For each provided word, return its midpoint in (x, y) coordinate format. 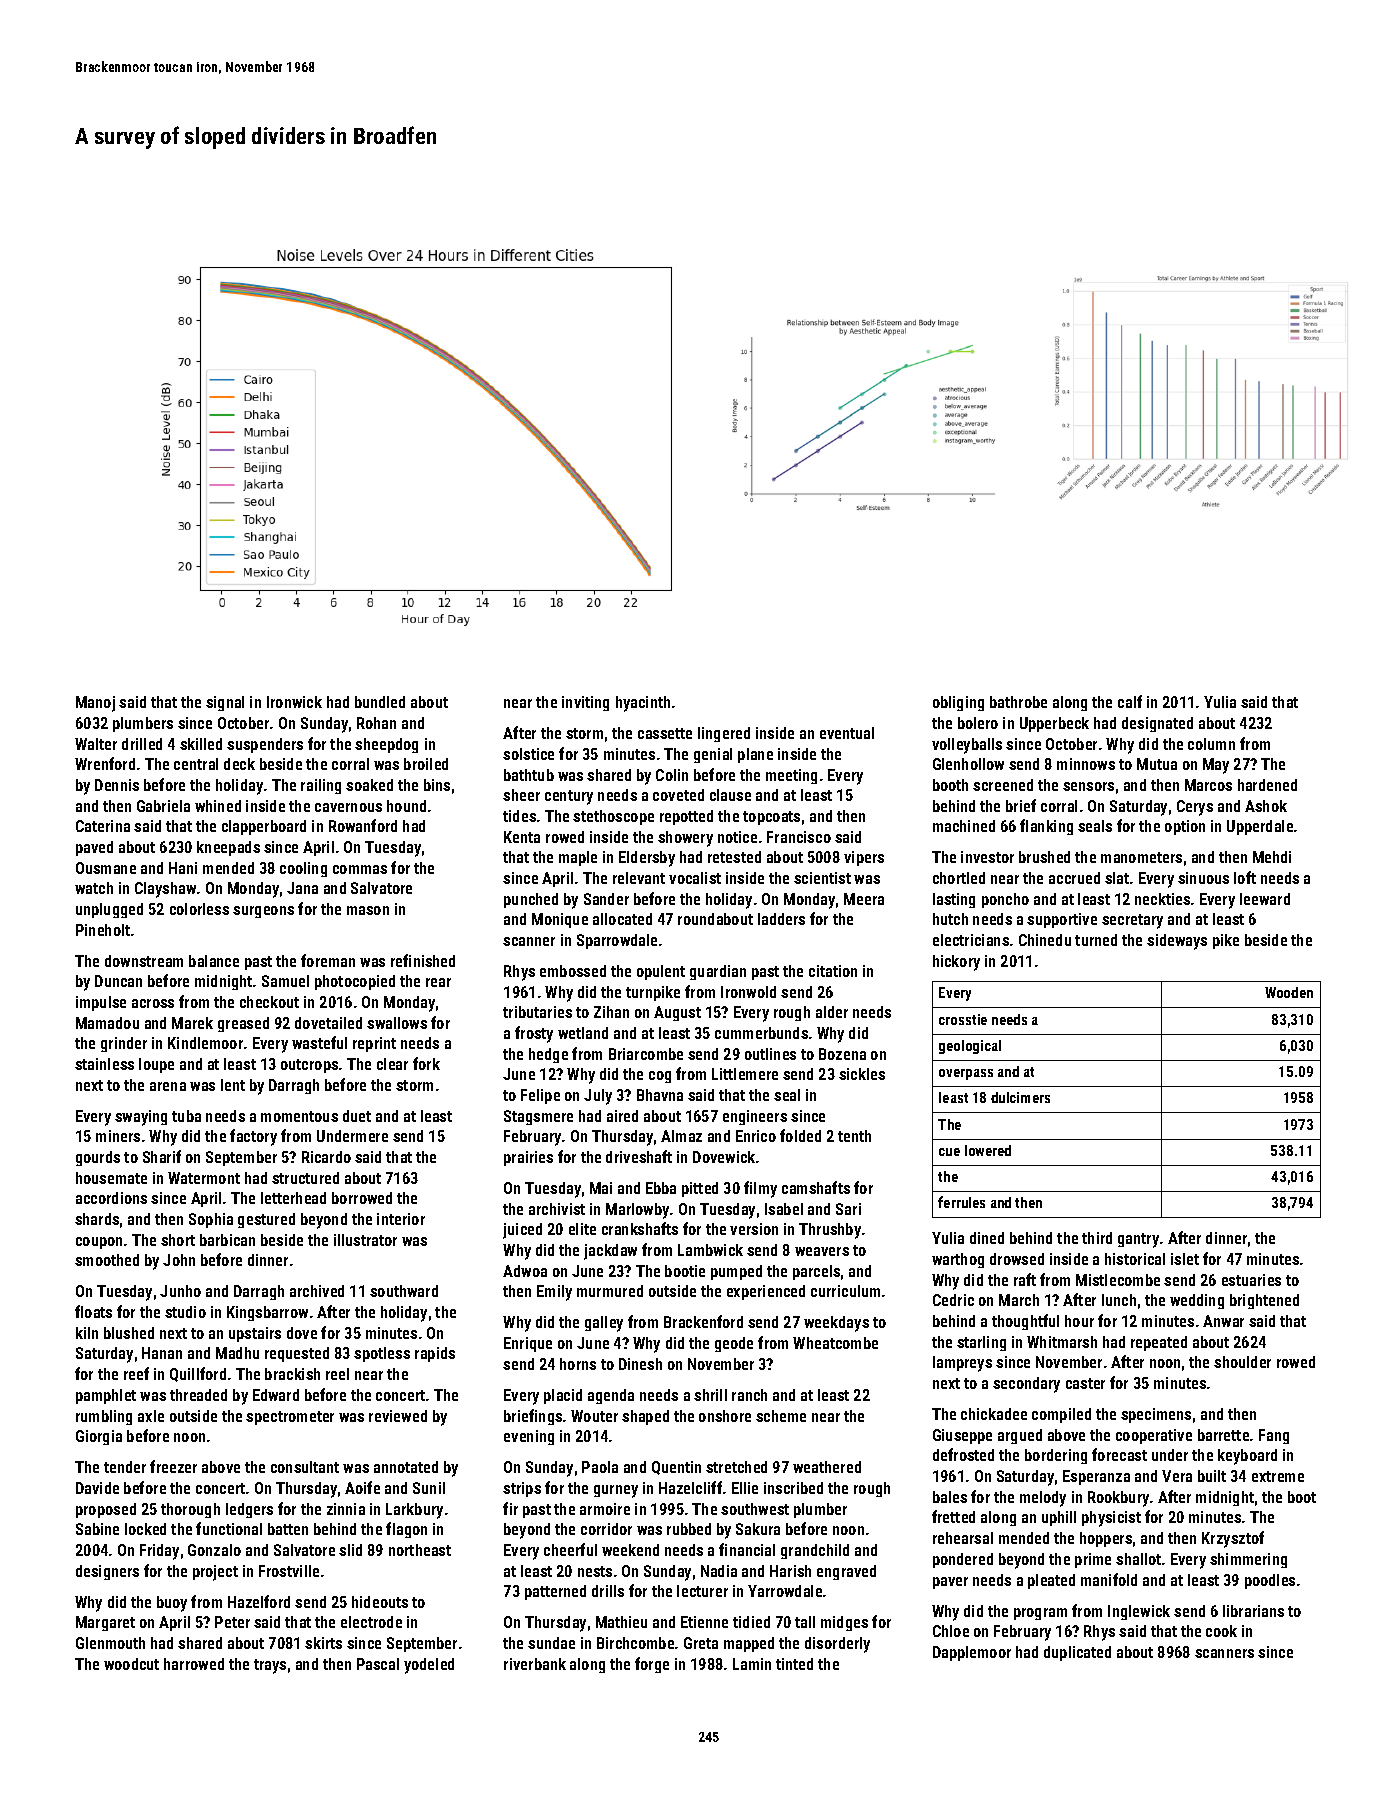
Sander (606, 899)
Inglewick (1139, 1612)
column (1211, 744)
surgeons (263, 912)
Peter (232, 1622)
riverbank (535, 1664)
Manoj (95, 704)
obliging (958, 703)
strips (522, 1489)
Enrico (756, 1136)
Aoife (362, 1487)
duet (357, 1116)
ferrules (961, 1202)
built (1212, 1476)
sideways (1177, 942)
